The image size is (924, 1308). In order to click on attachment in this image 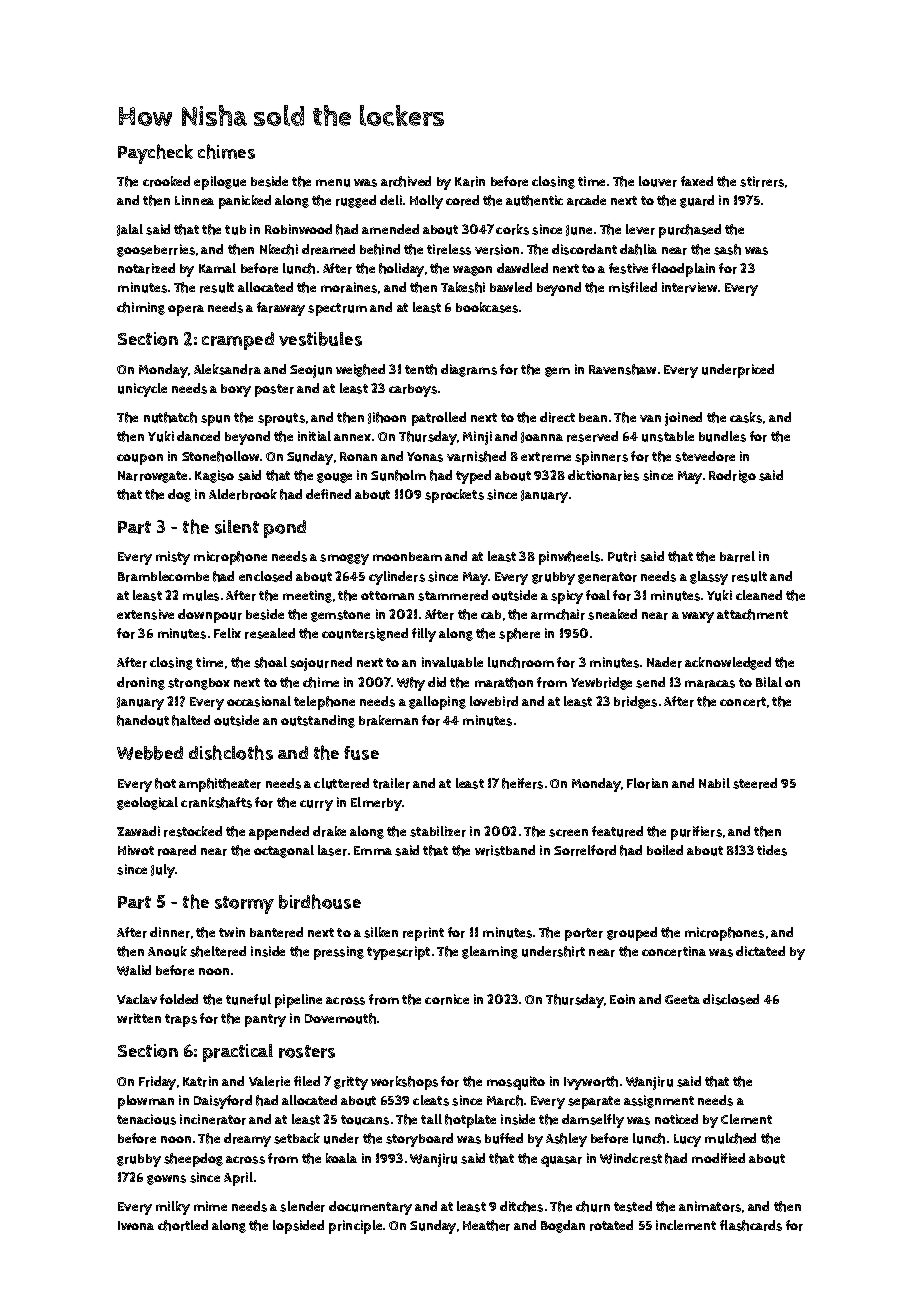, I will do `click(752, 614)`.
